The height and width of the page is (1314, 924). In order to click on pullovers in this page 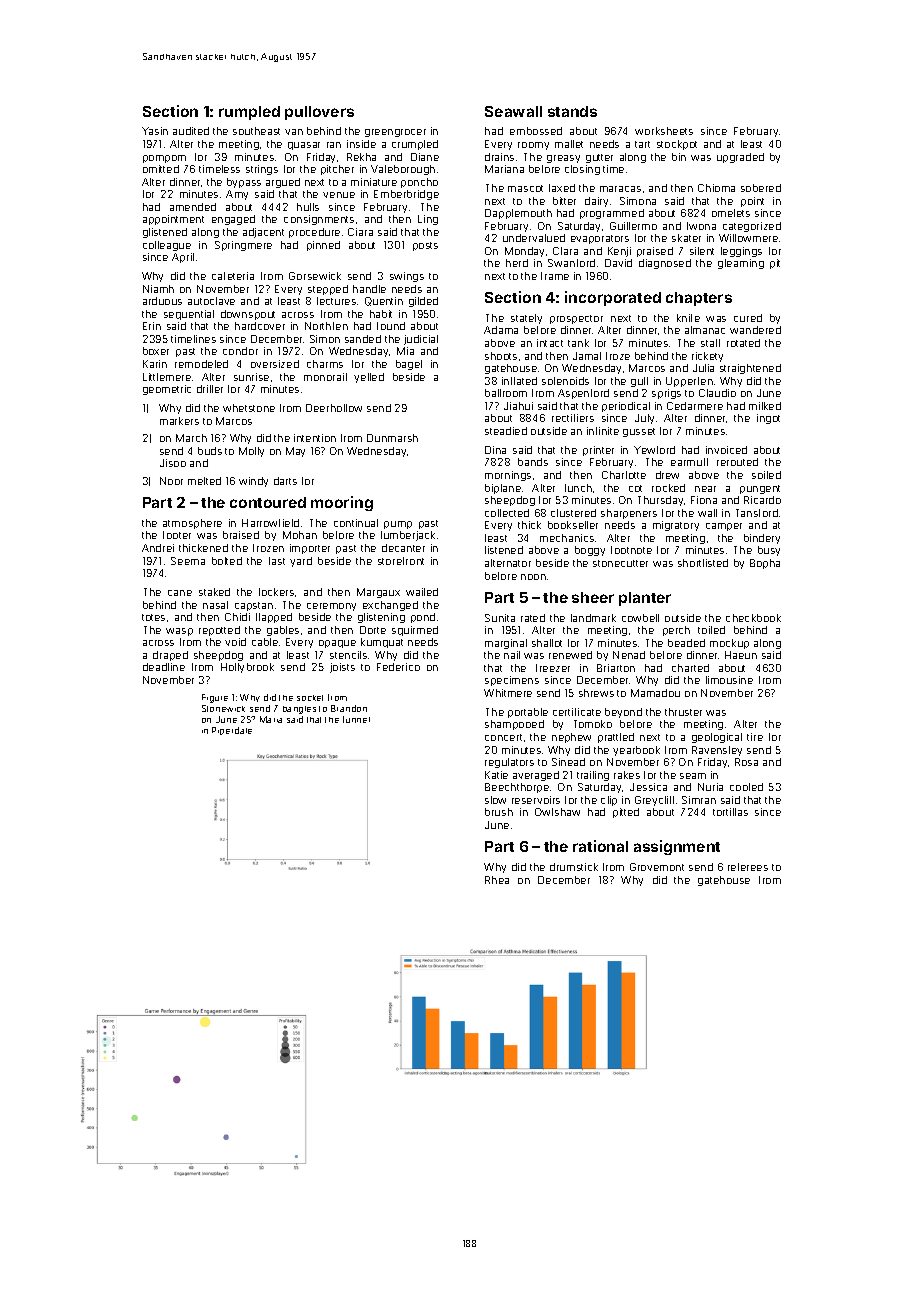, I will do `click(319, 113)`.
